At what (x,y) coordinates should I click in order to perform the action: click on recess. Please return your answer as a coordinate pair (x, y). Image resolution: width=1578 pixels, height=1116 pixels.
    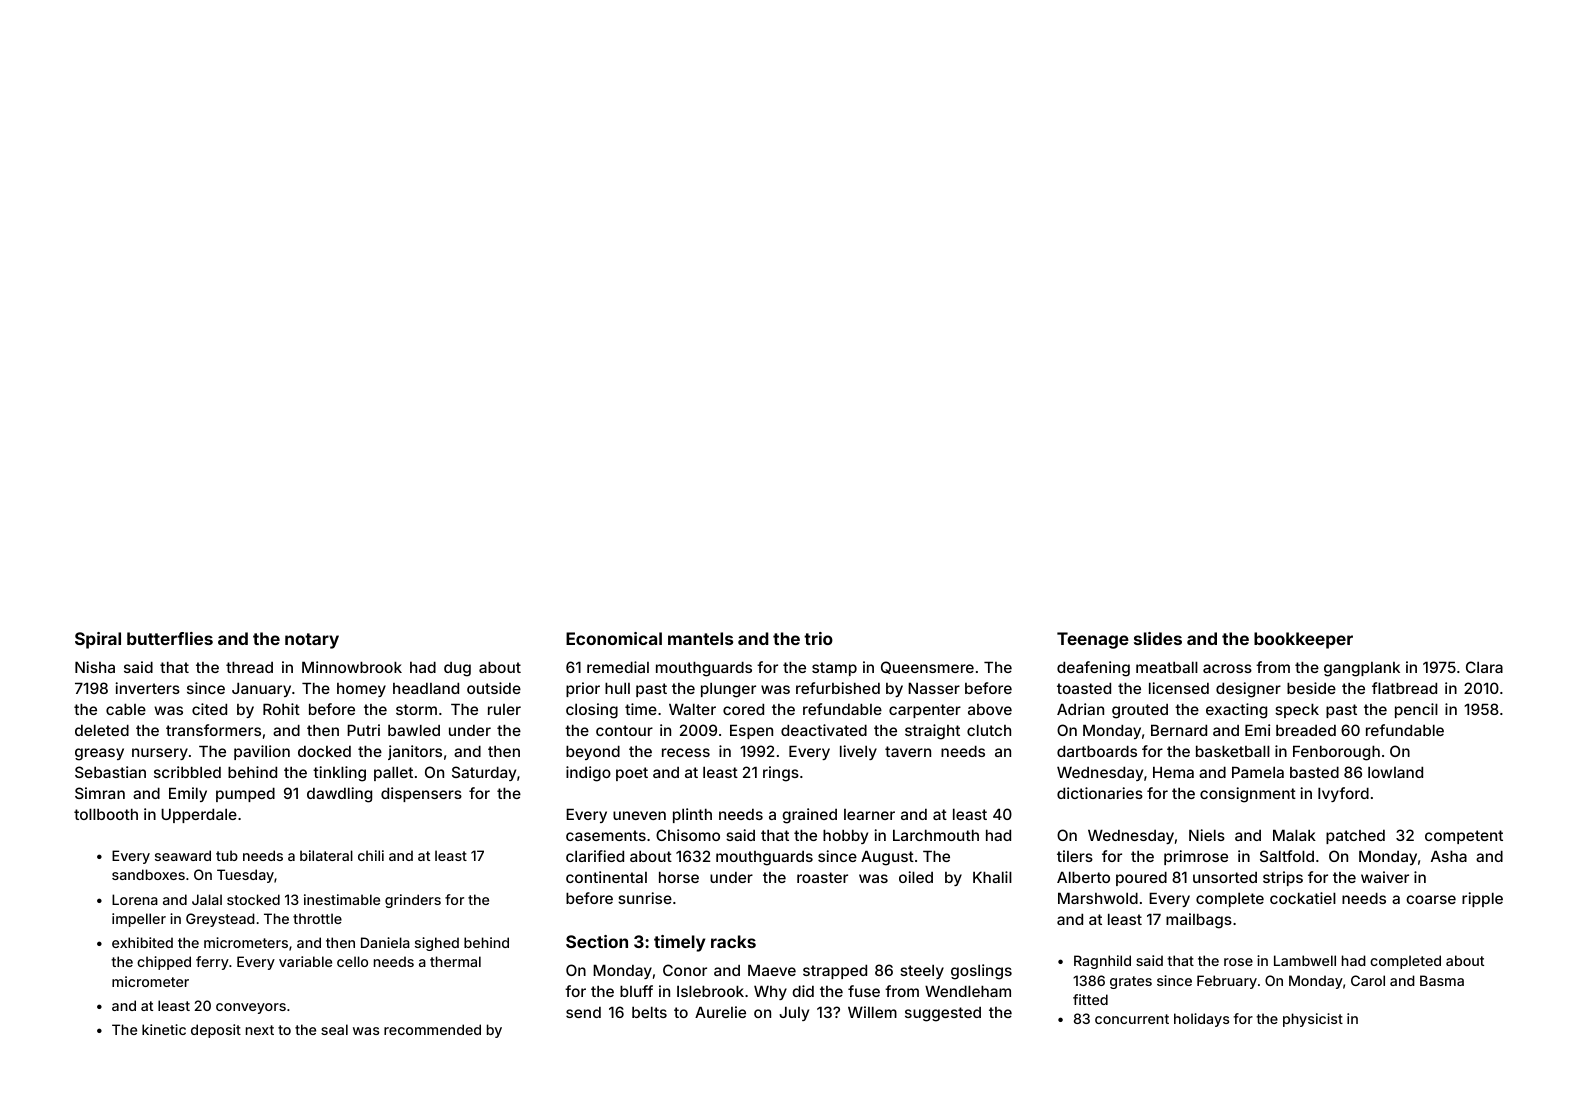
    Looking at the image, I should click on (686, 752).
